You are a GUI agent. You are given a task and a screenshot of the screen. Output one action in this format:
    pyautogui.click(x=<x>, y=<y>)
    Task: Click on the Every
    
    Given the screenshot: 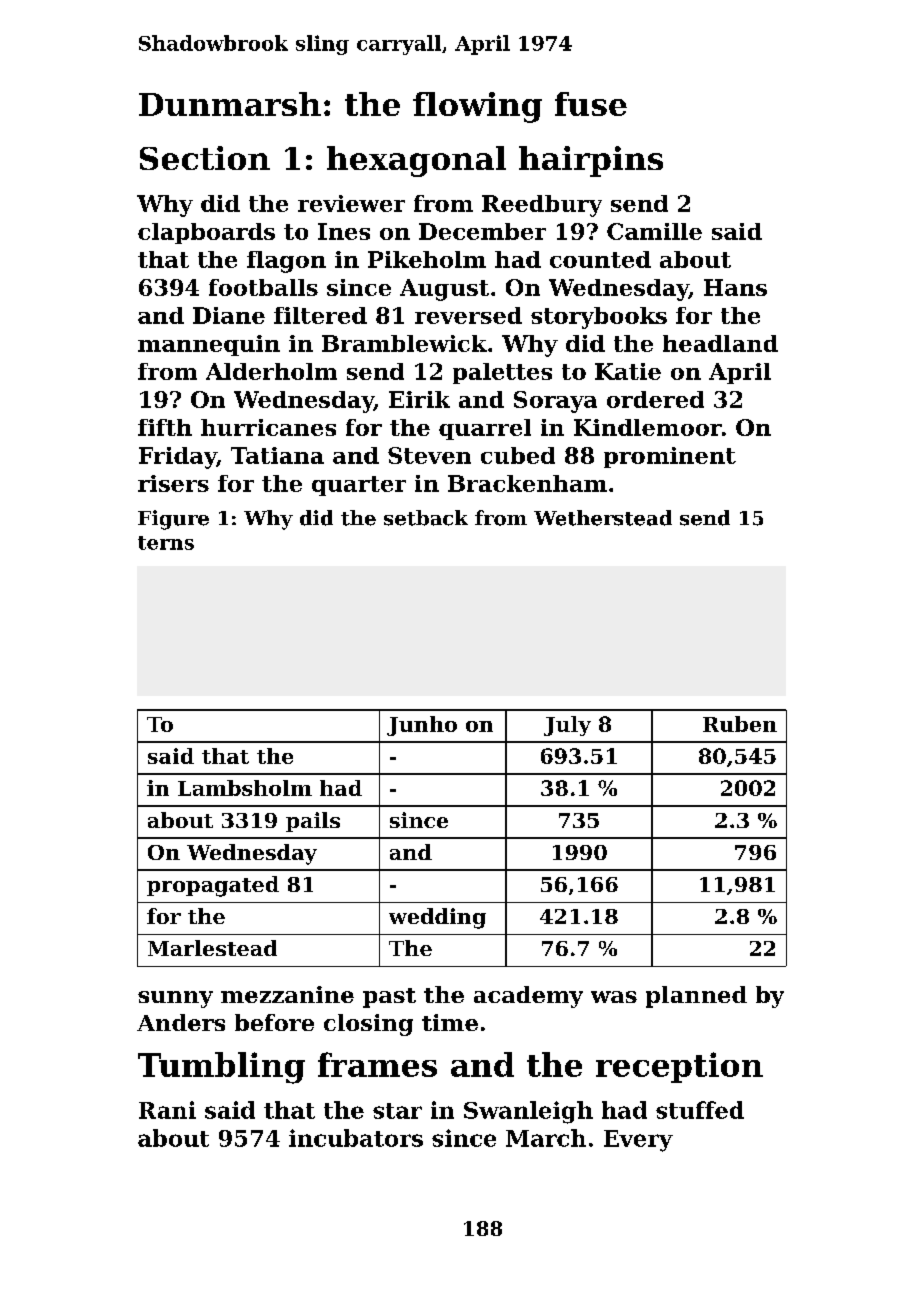 What is the action you would take?
    pyautogui.click(x=638, y=1141)
